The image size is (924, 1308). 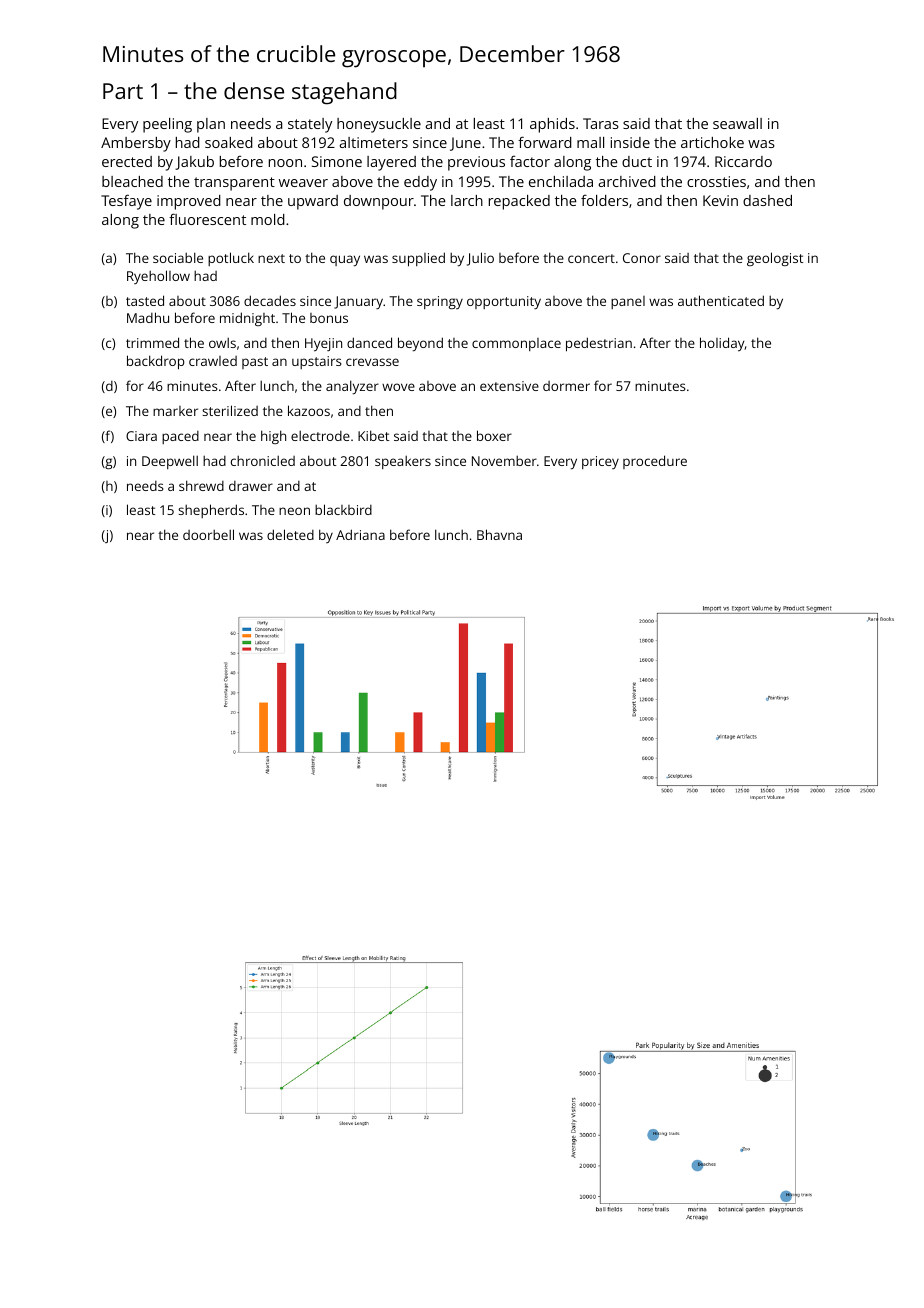 I want to click on Ryehollow, so click(x=158, y=277).
